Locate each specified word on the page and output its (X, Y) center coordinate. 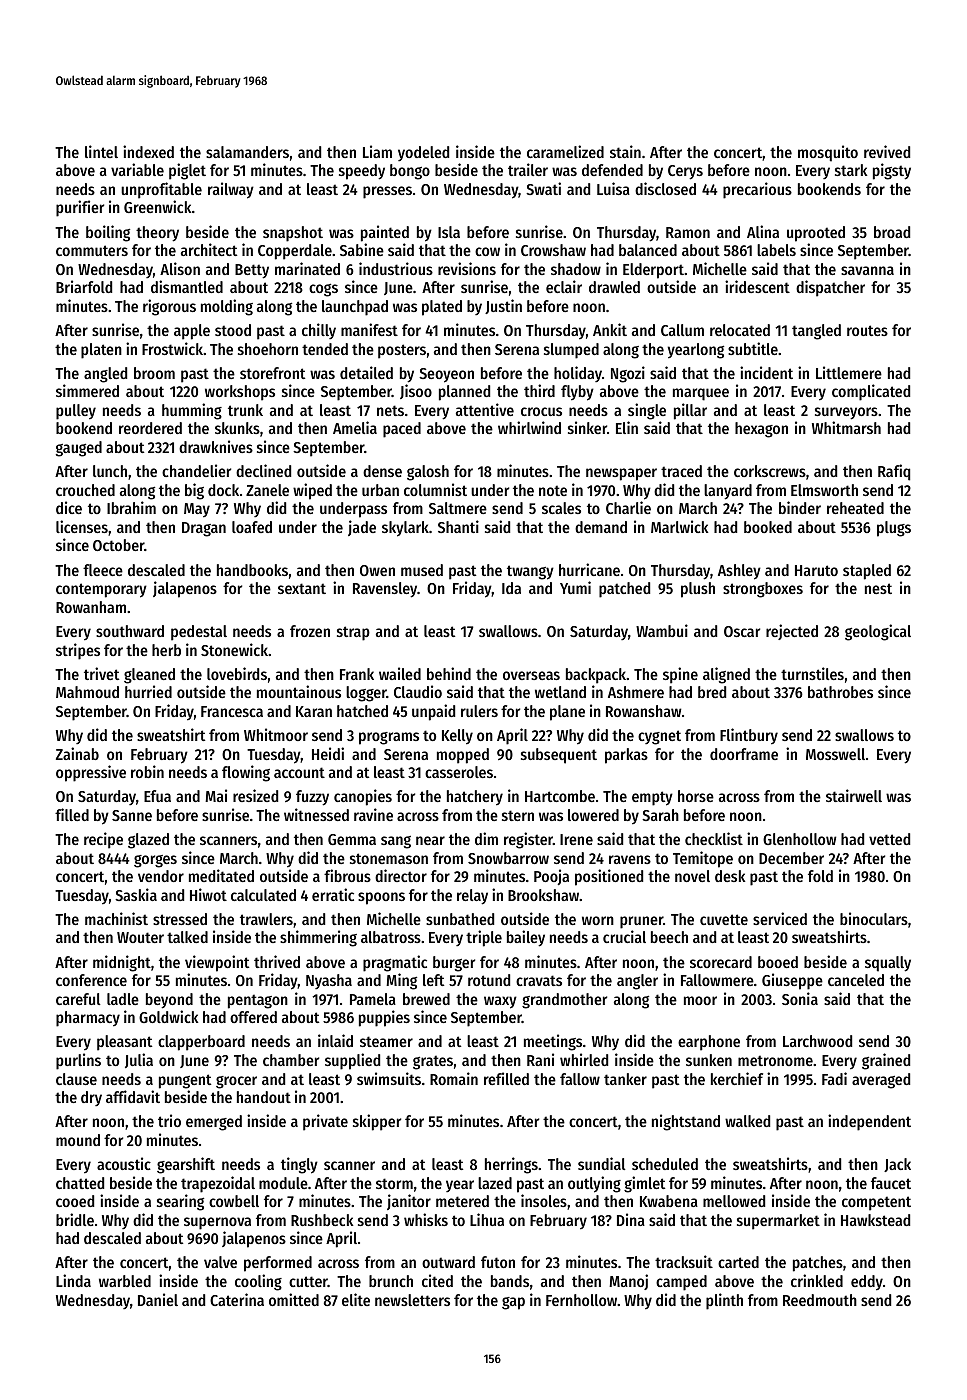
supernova (217, 1223)
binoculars (874, 918)
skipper (377, 1122)
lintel (101, 151)
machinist (116, 918)
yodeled (423, 153)
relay (472, 897)
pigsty (892, 171)
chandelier (196, 470)
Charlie (628, 507)
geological (878, 632)
